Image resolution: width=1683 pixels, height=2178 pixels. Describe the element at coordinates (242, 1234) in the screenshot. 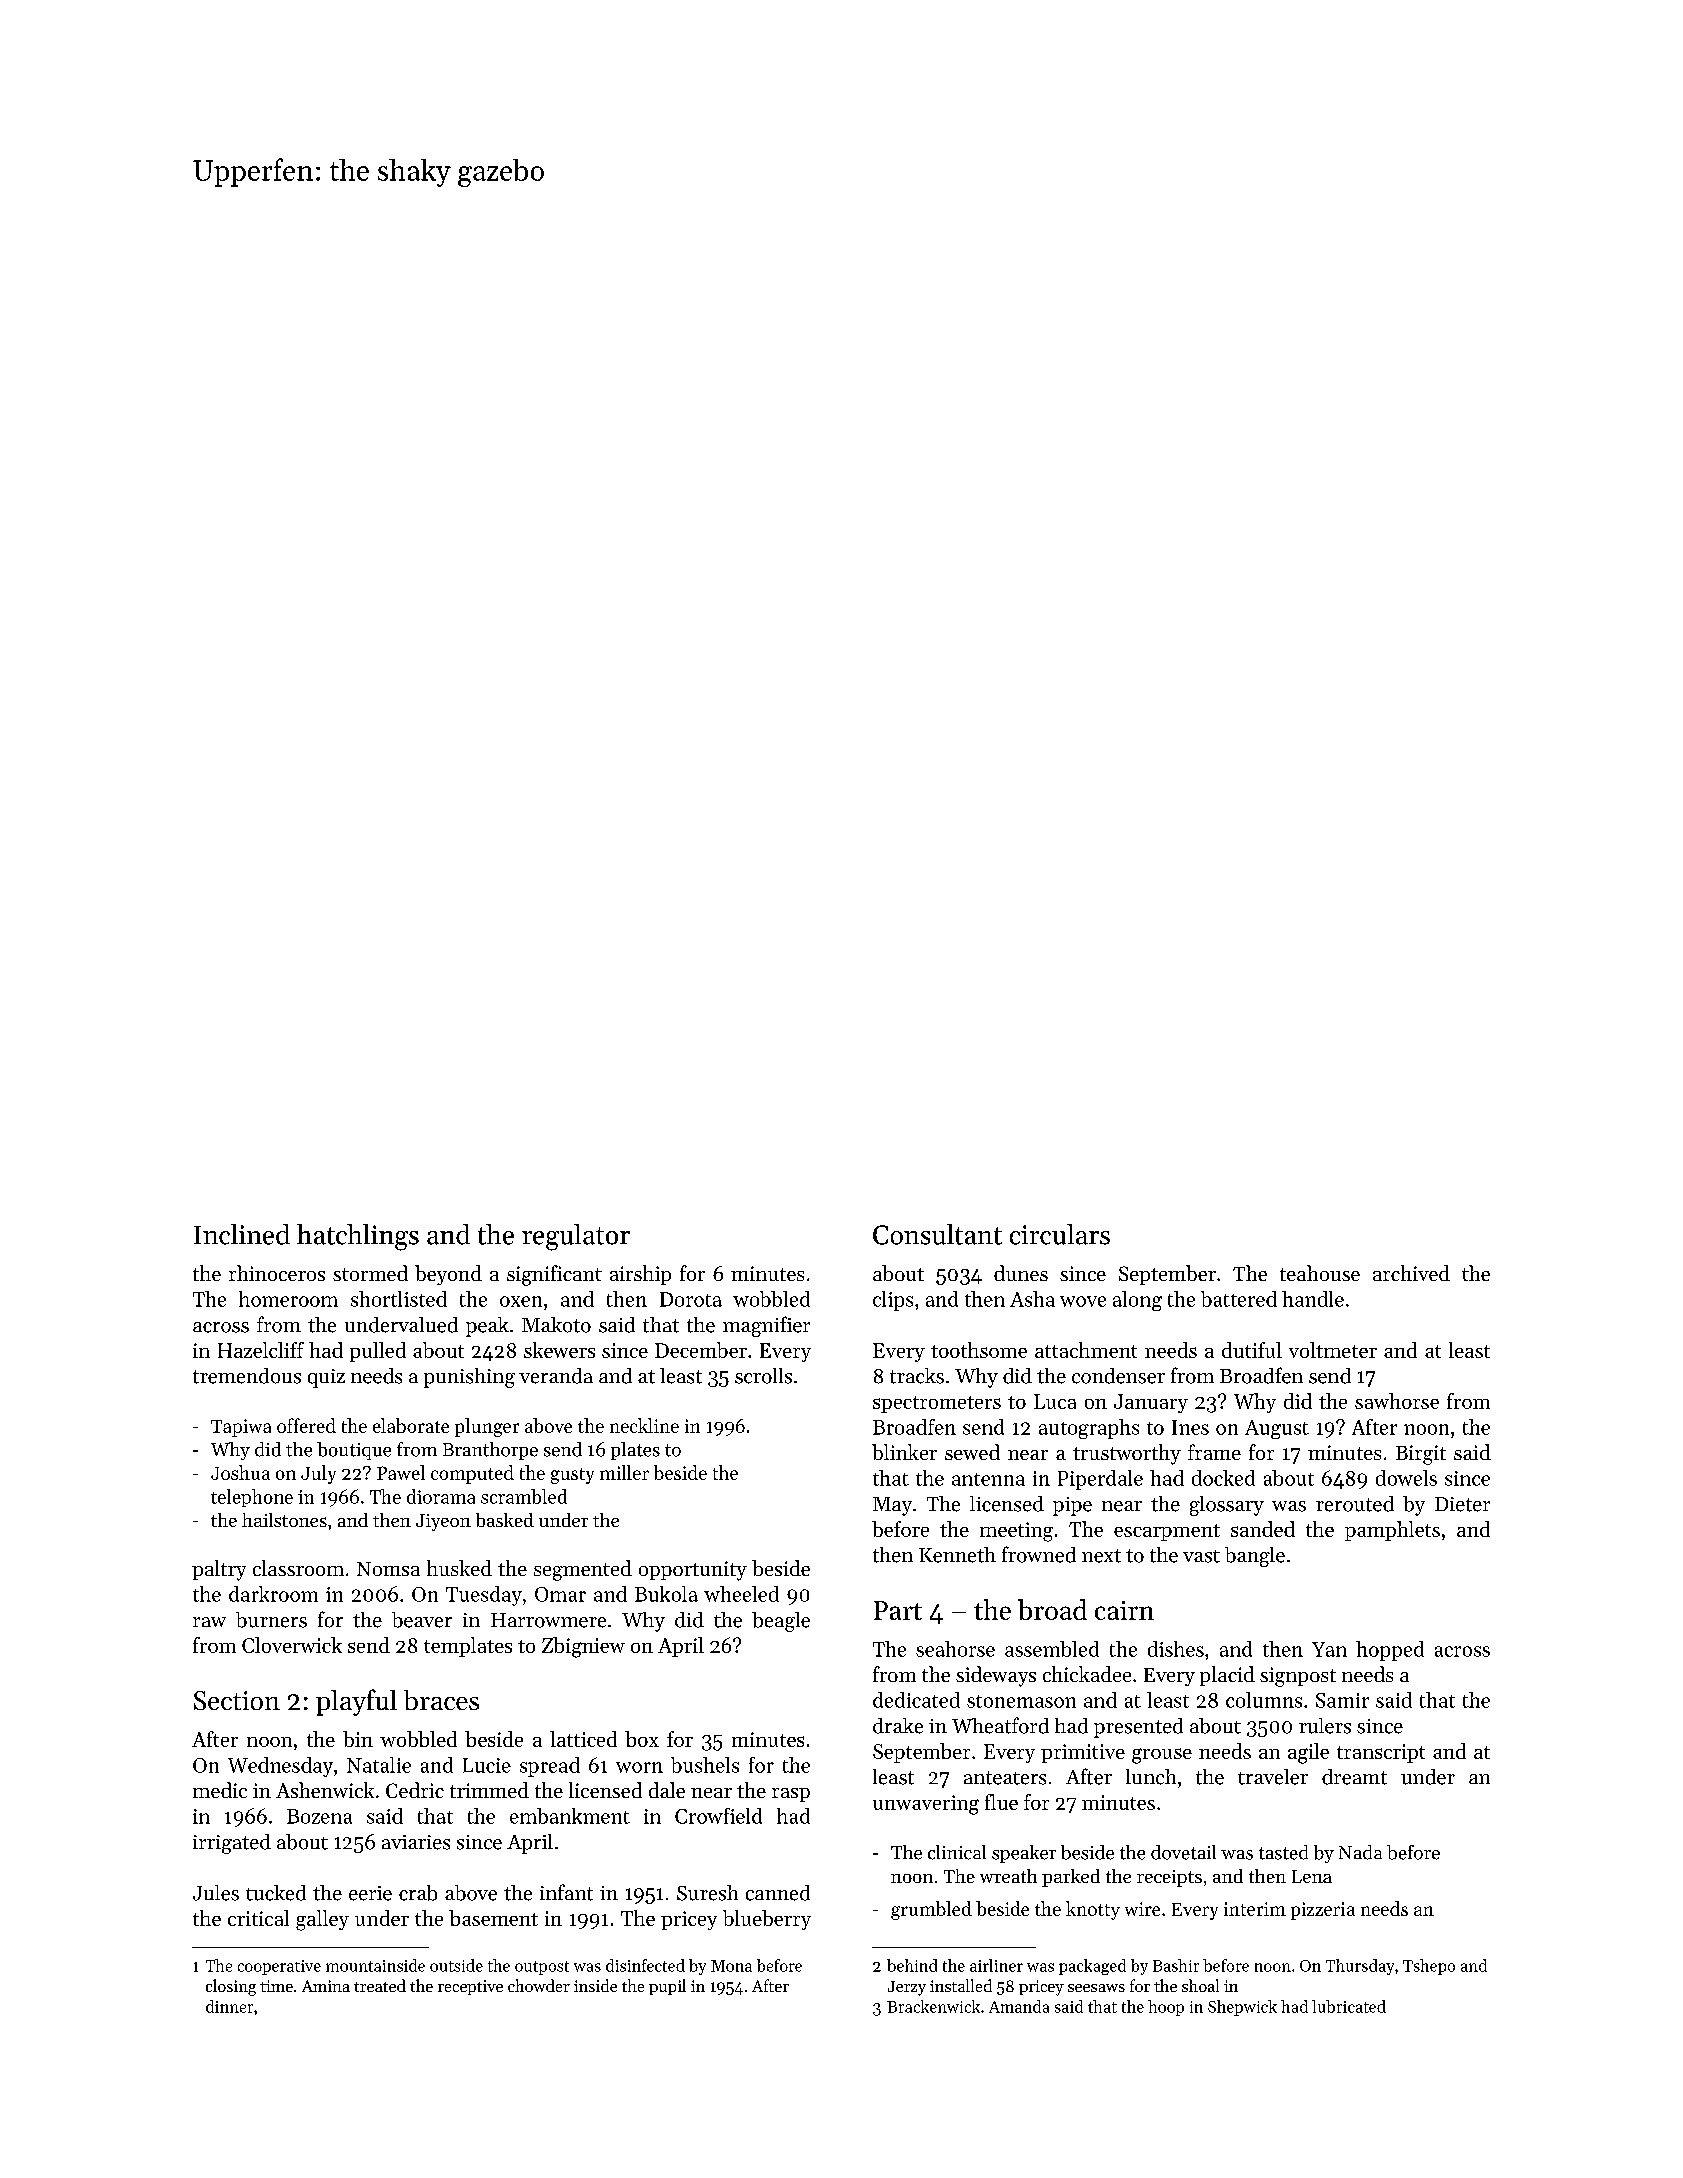

I see `Inclined` at that location.
